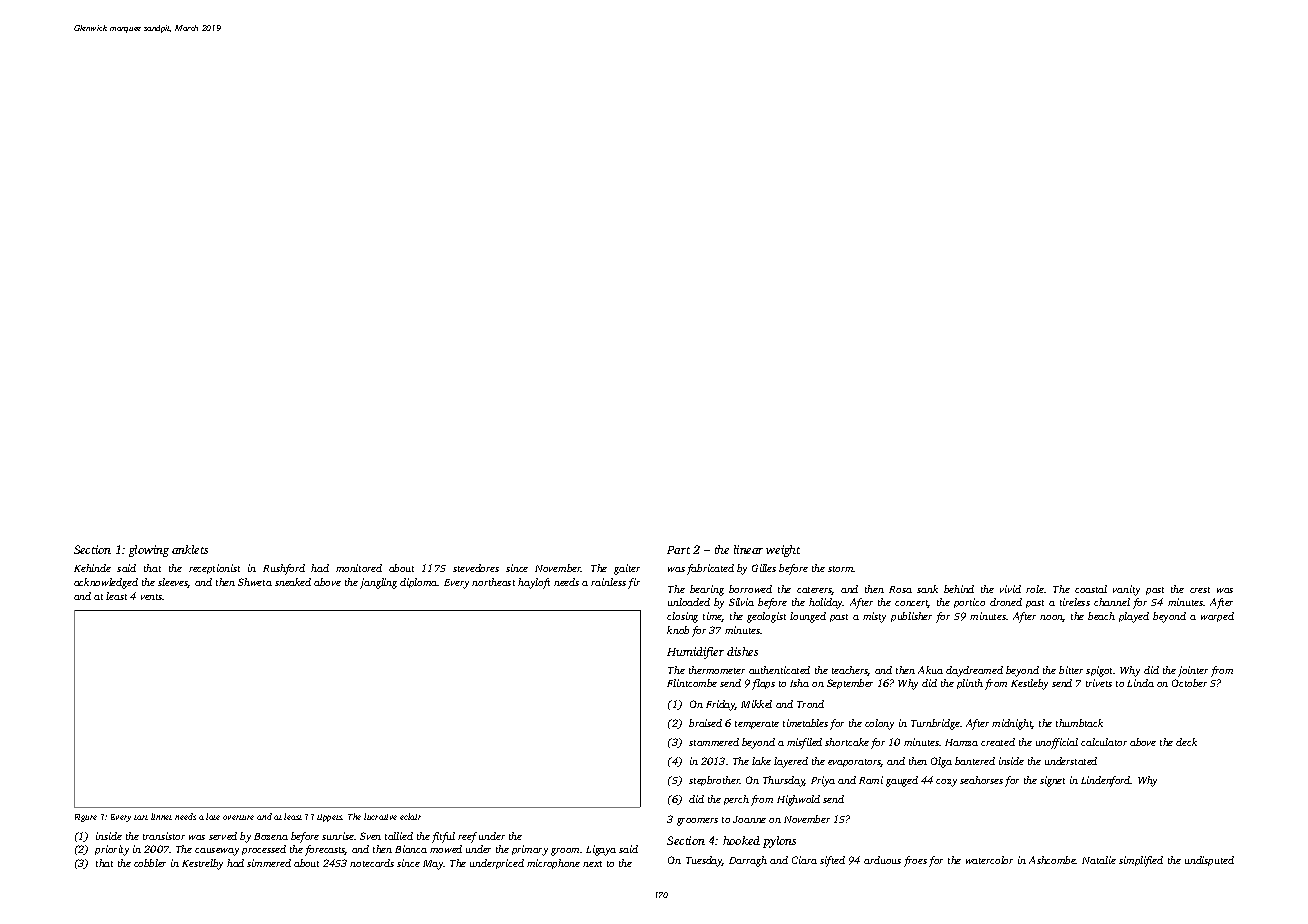 This screenshot has width=1308, height=924. I want to click on stepbrother, so click(714, 781).
